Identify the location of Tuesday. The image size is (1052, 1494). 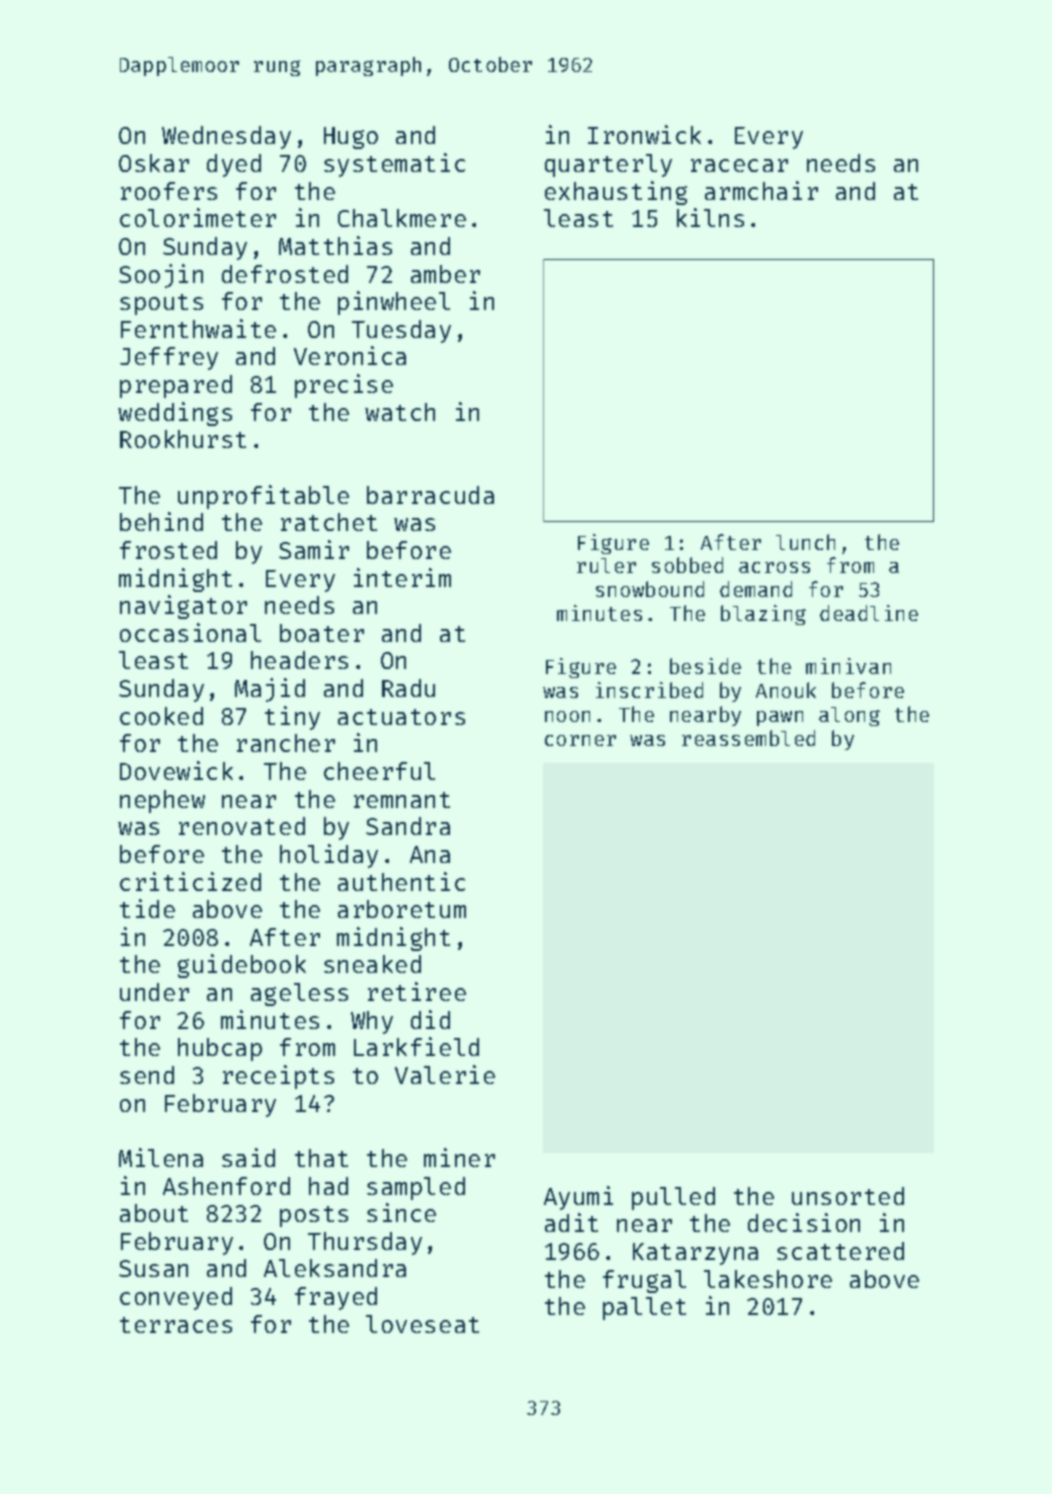
(401, 331).
